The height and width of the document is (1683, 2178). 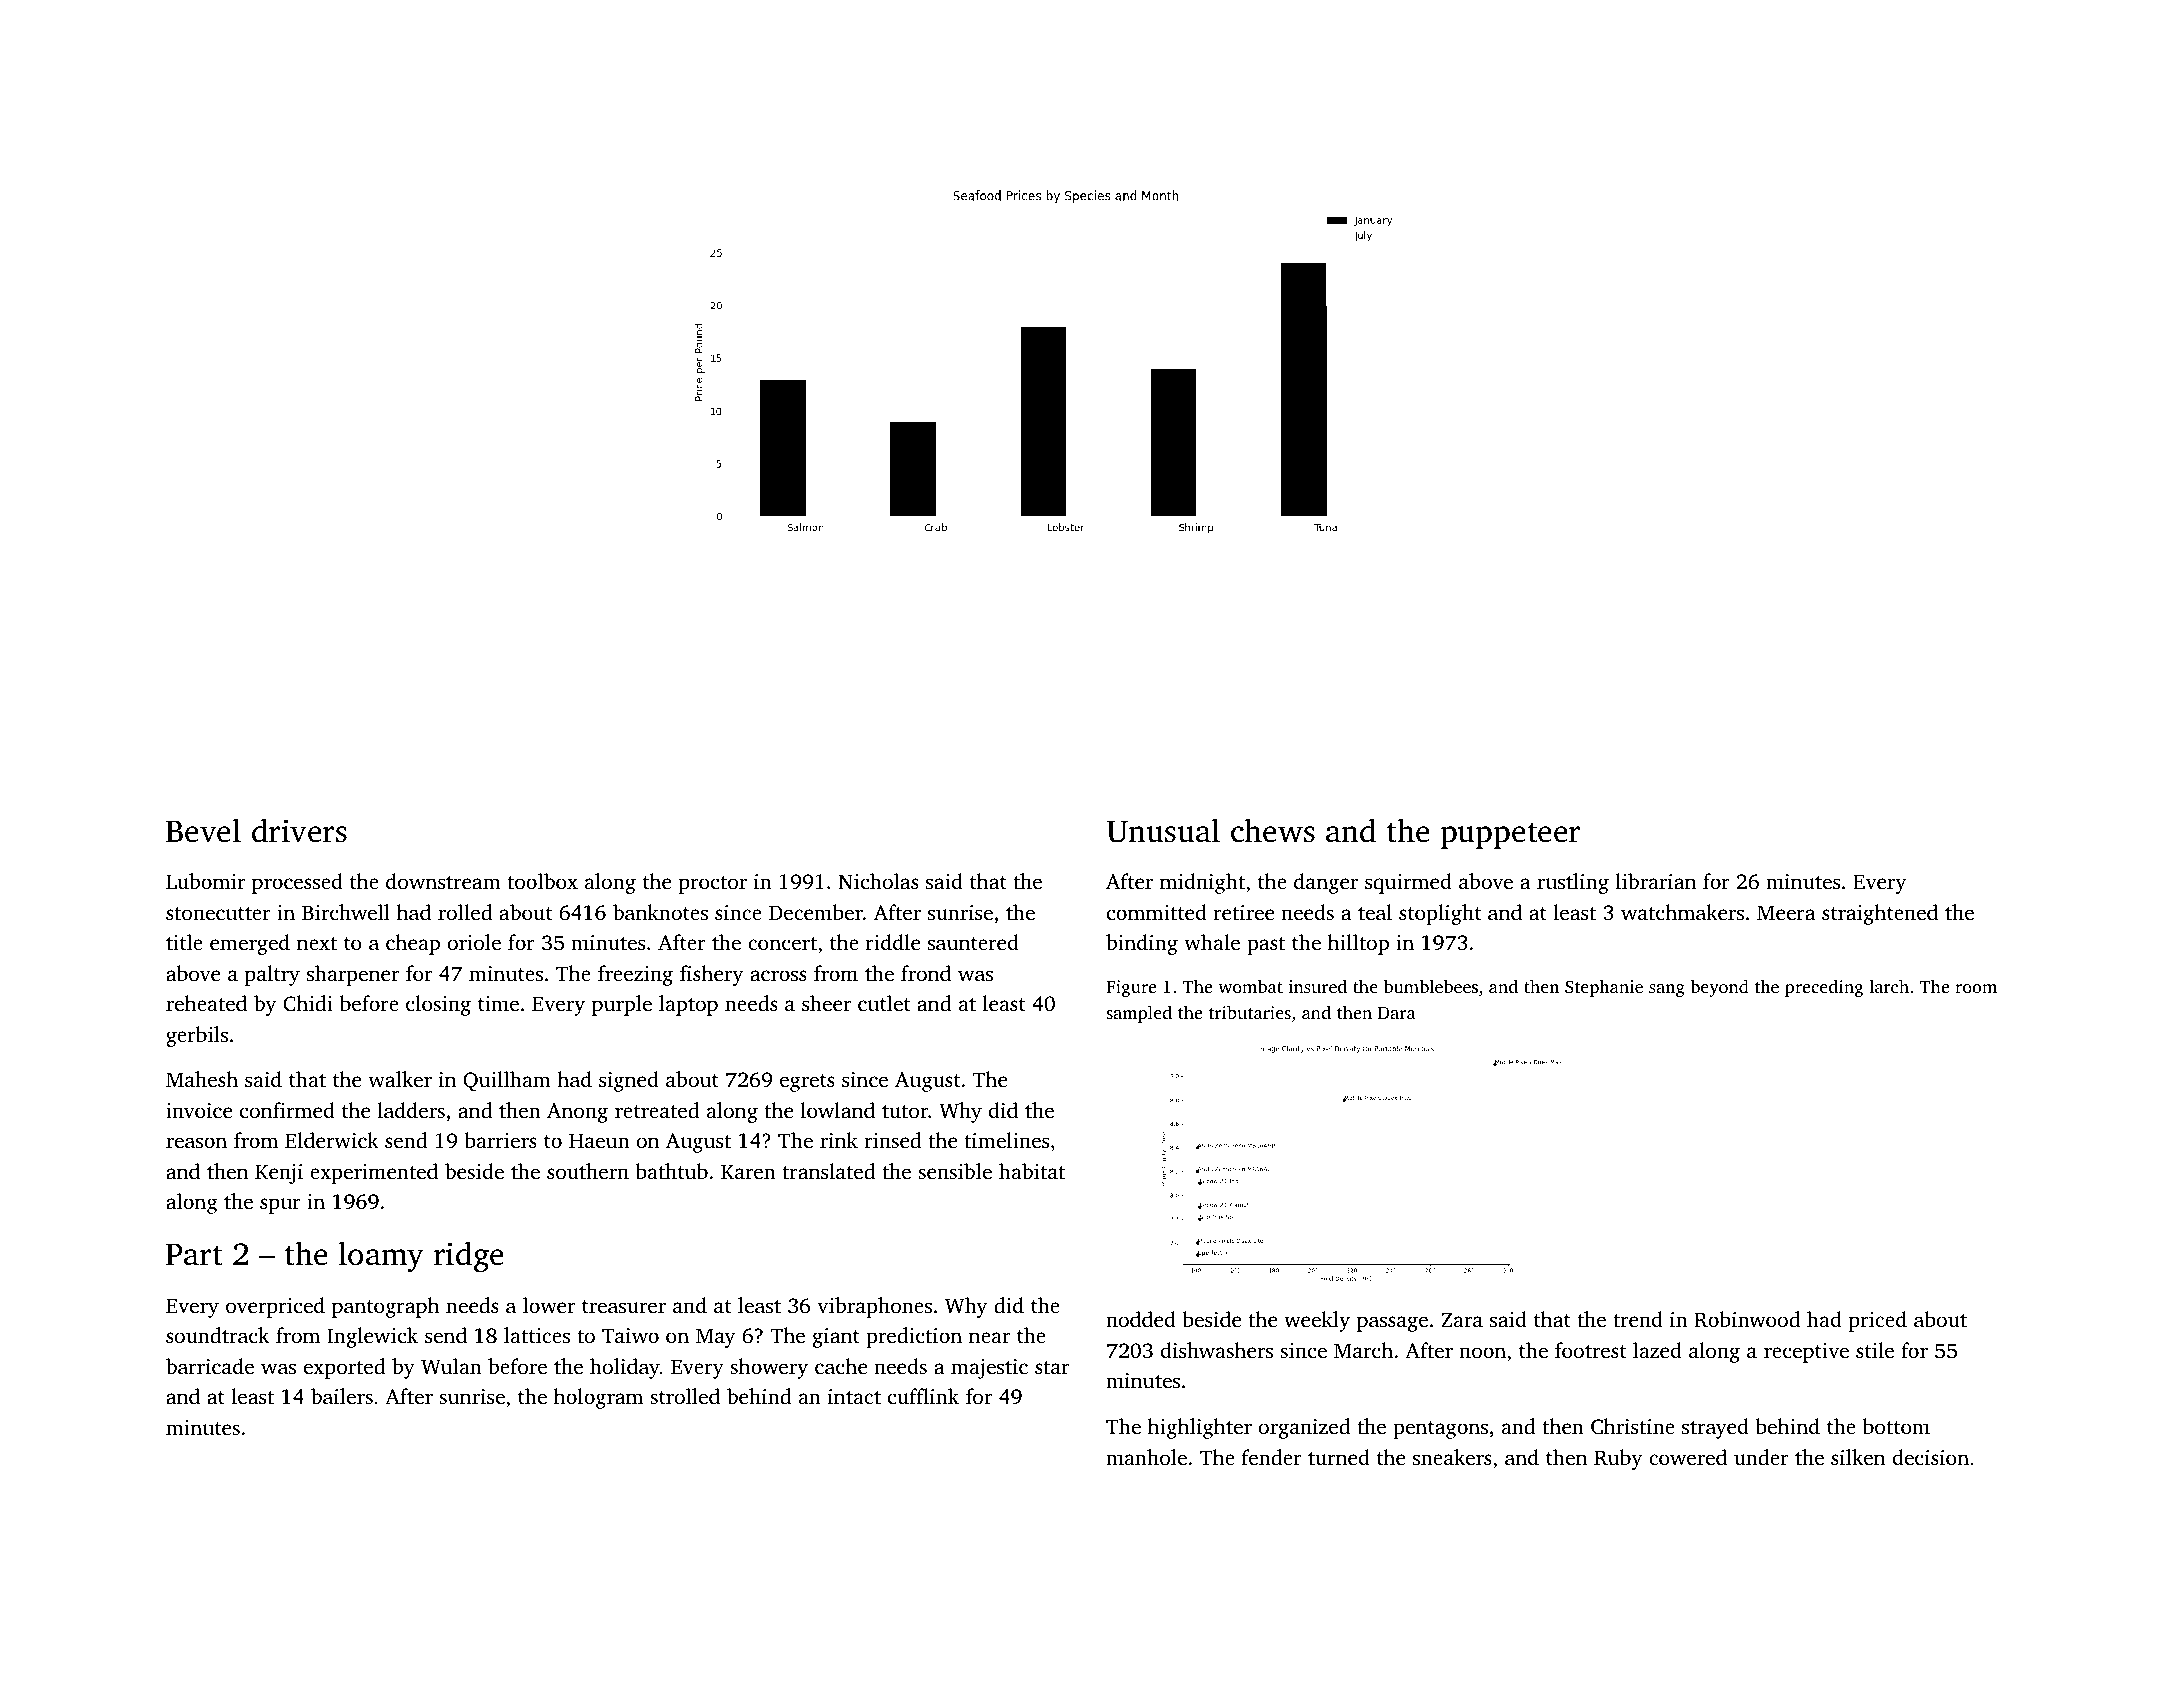 I want to click on trend, so click(x=1638, y=1319).
